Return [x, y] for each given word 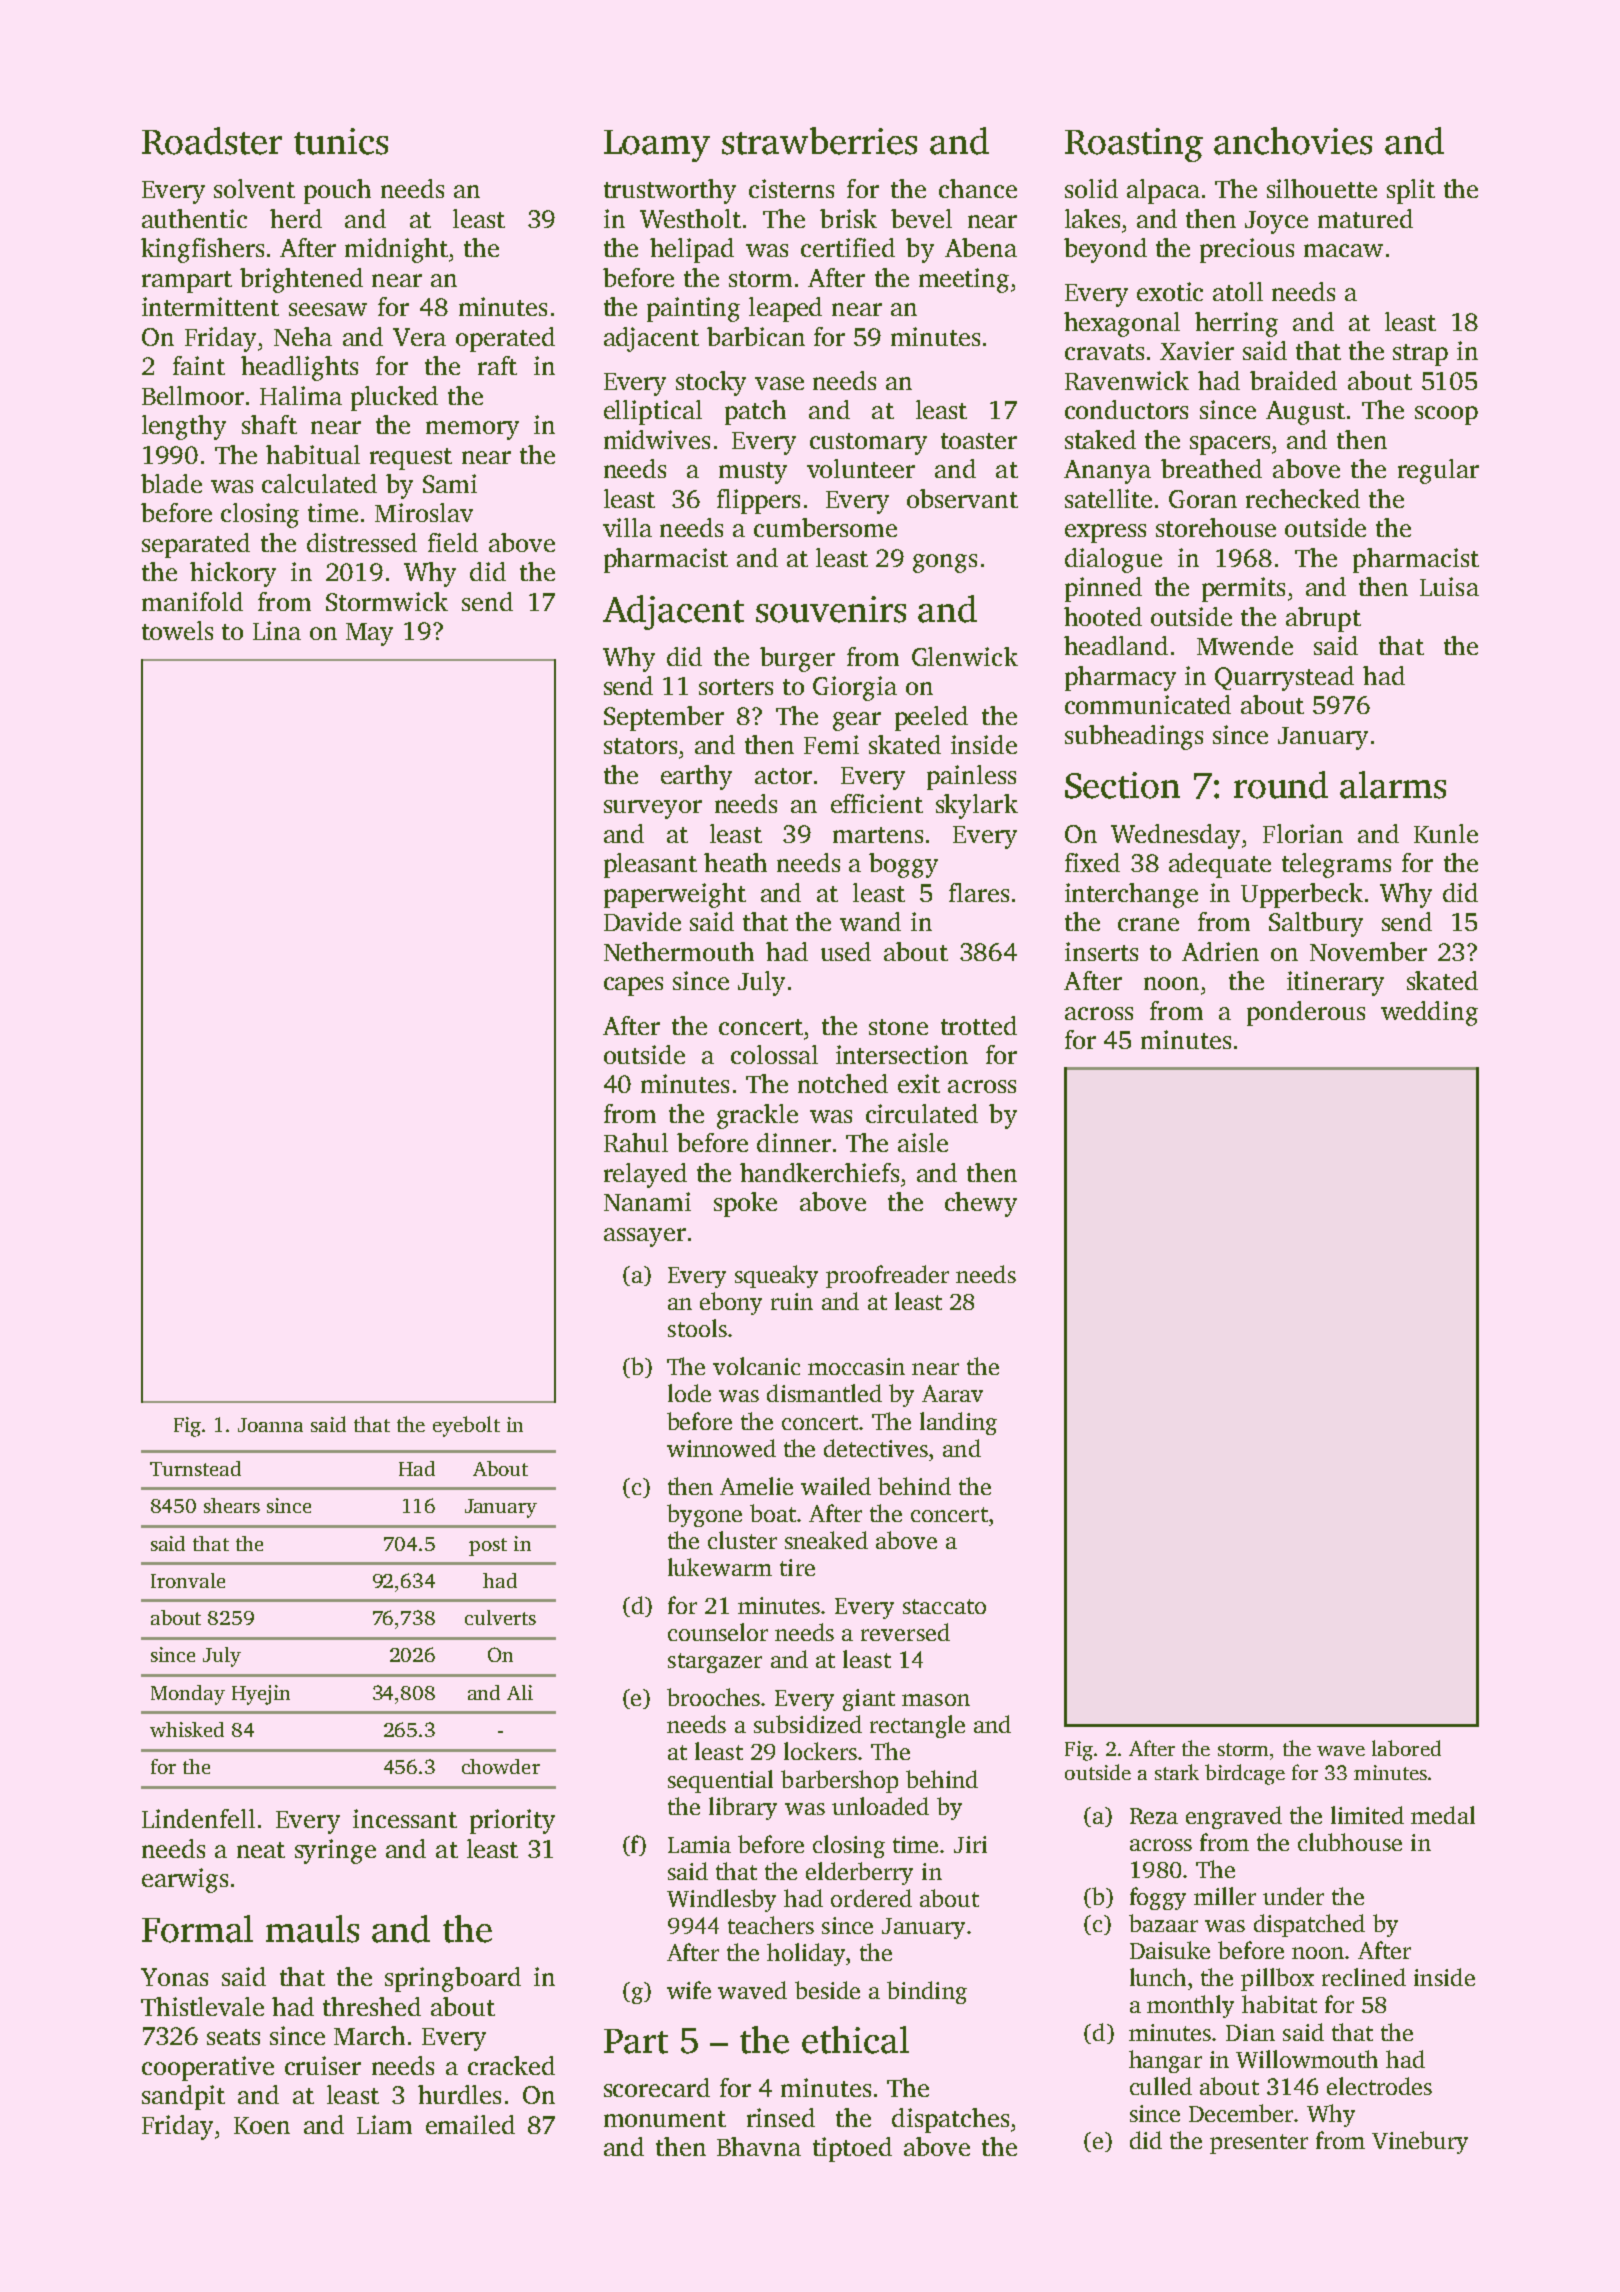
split [1411, 191]
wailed [836, 1486]
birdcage [1245, 1774]
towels [177, 630]
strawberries [819, 141]
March [369, 2035]
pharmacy [1120, 678]
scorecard [657, 2087]
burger [797, 659]
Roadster [212, 141]
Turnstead [195, 1468]
